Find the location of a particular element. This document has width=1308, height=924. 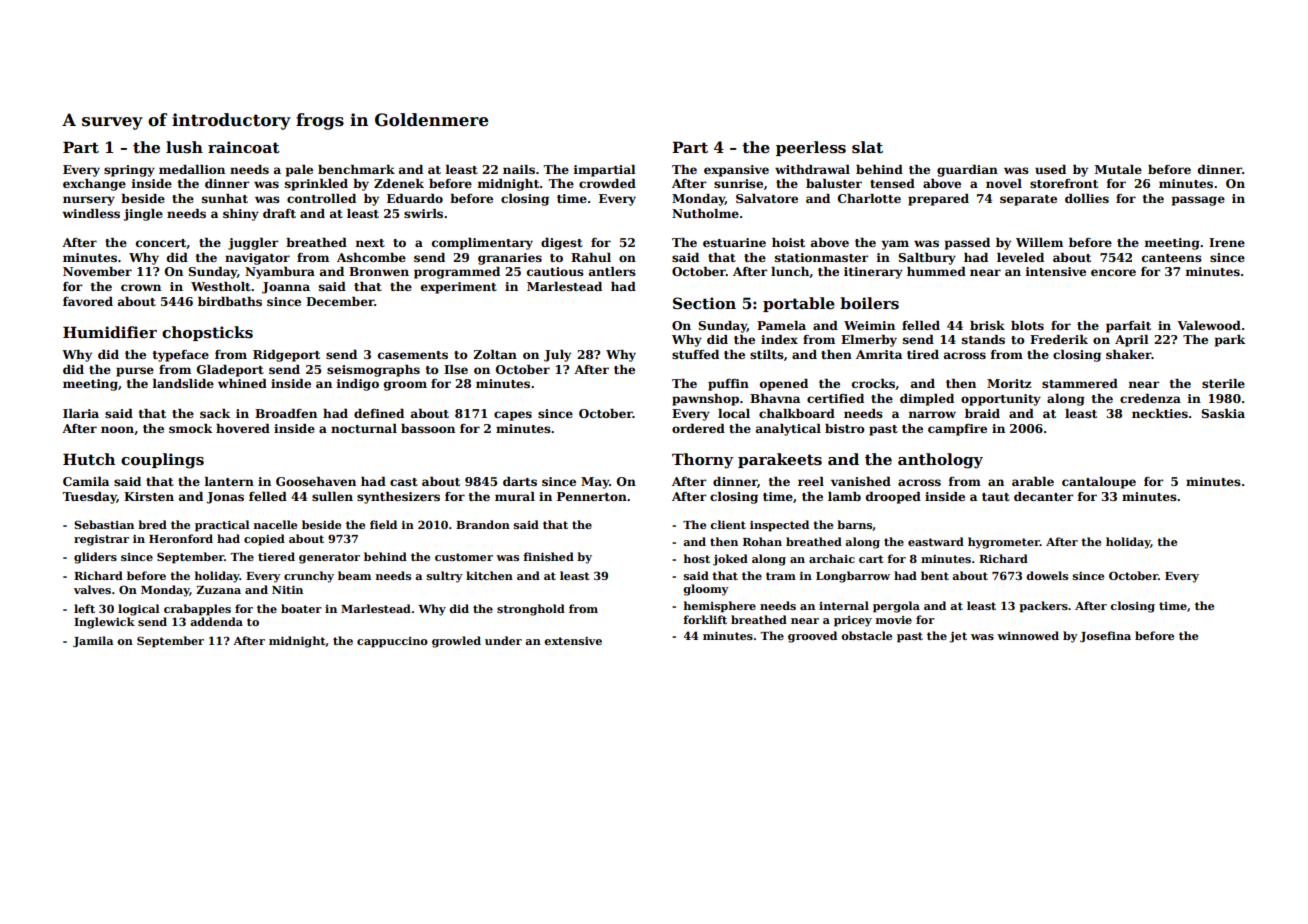

Thorny is located at coordinates (703, 461).
